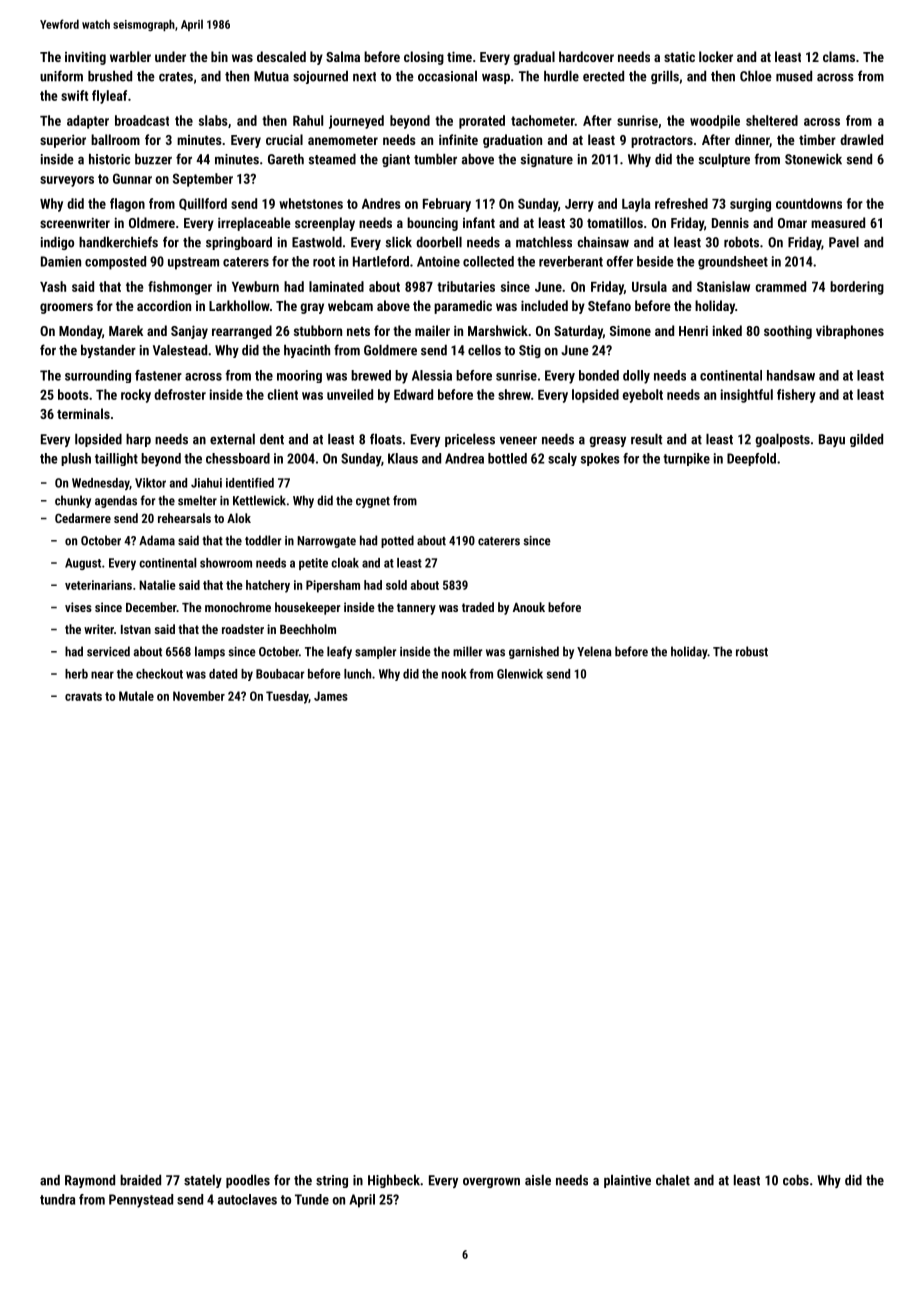 The height and width of the document is (1308, 924). What do you see at coordinates (538, 1180) in the document?
I see `aisle` at bounding box center [538, 1180].
